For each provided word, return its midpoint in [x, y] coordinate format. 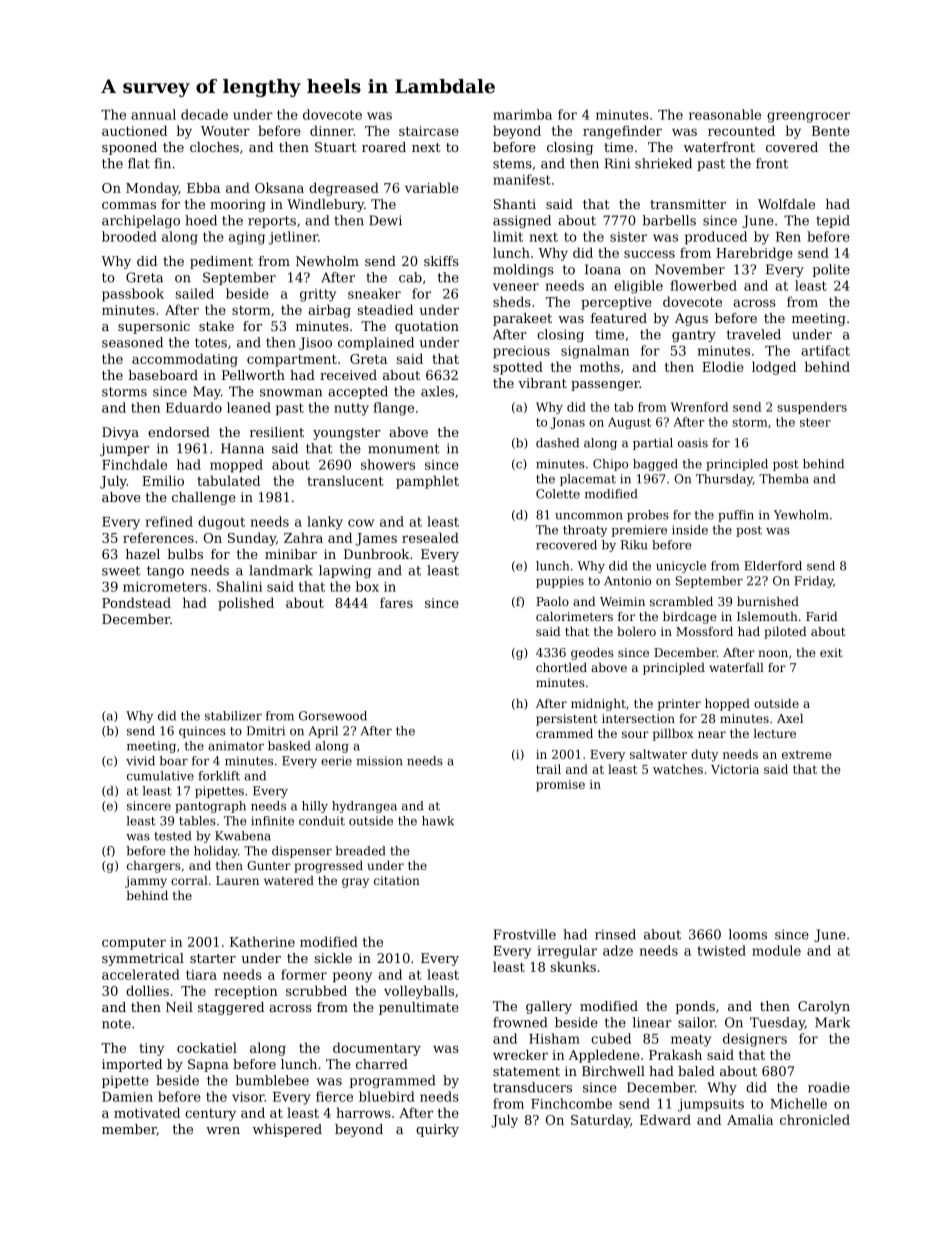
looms [747, 934]
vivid [140, 761]
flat [139, 163]
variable [432, 187]
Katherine [262, 941]
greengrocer [808, 117]
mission [379, 761]
